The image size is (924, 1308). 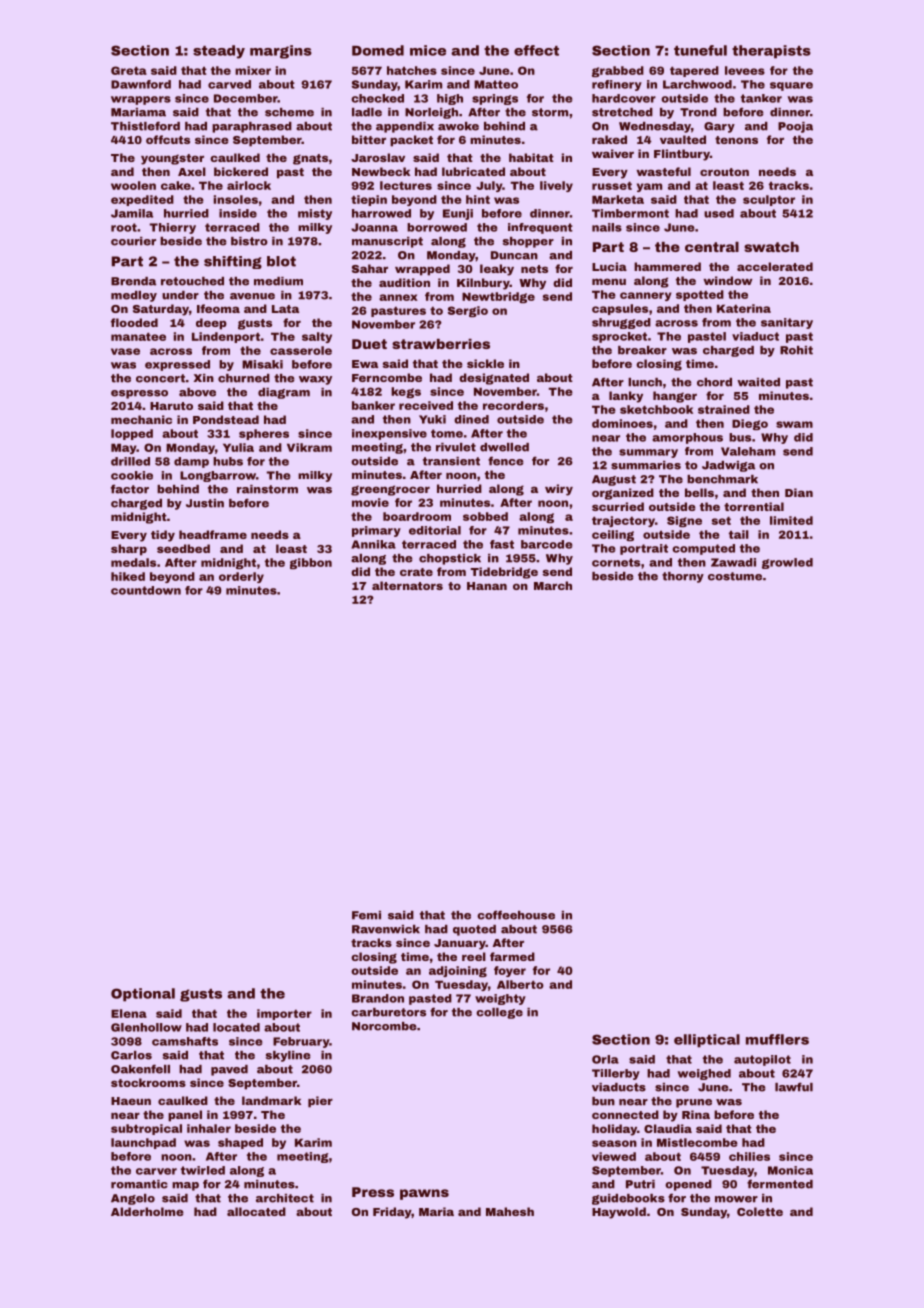 I want to click on habitat, so click(x=531, y=157).
